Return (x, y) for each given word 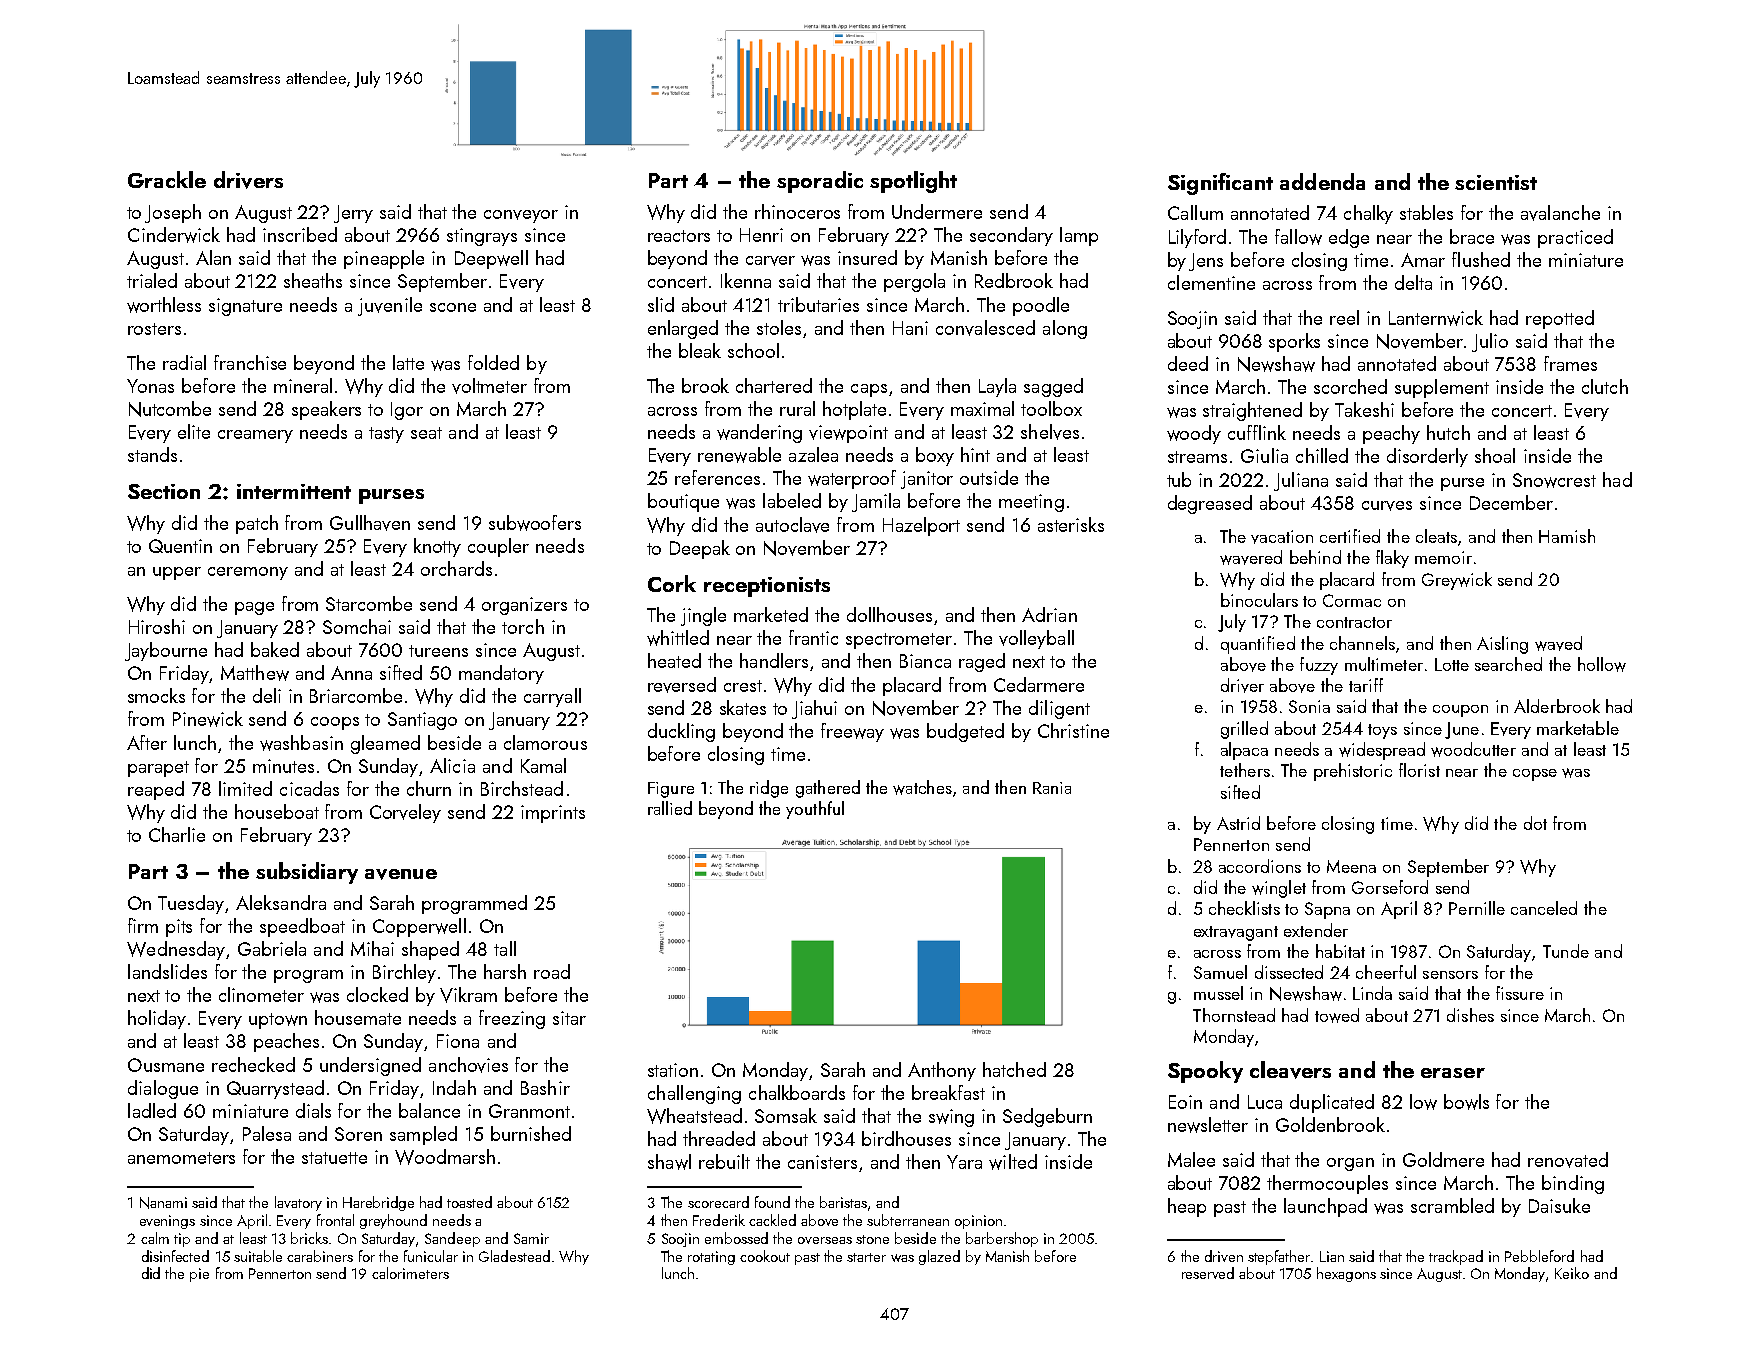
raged (982, 662)
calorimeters (410, 1273)
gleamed (385, 744)
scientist (1496, 182)
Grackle (167, 179)
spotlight (913, 182)
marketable (1578, 728)
